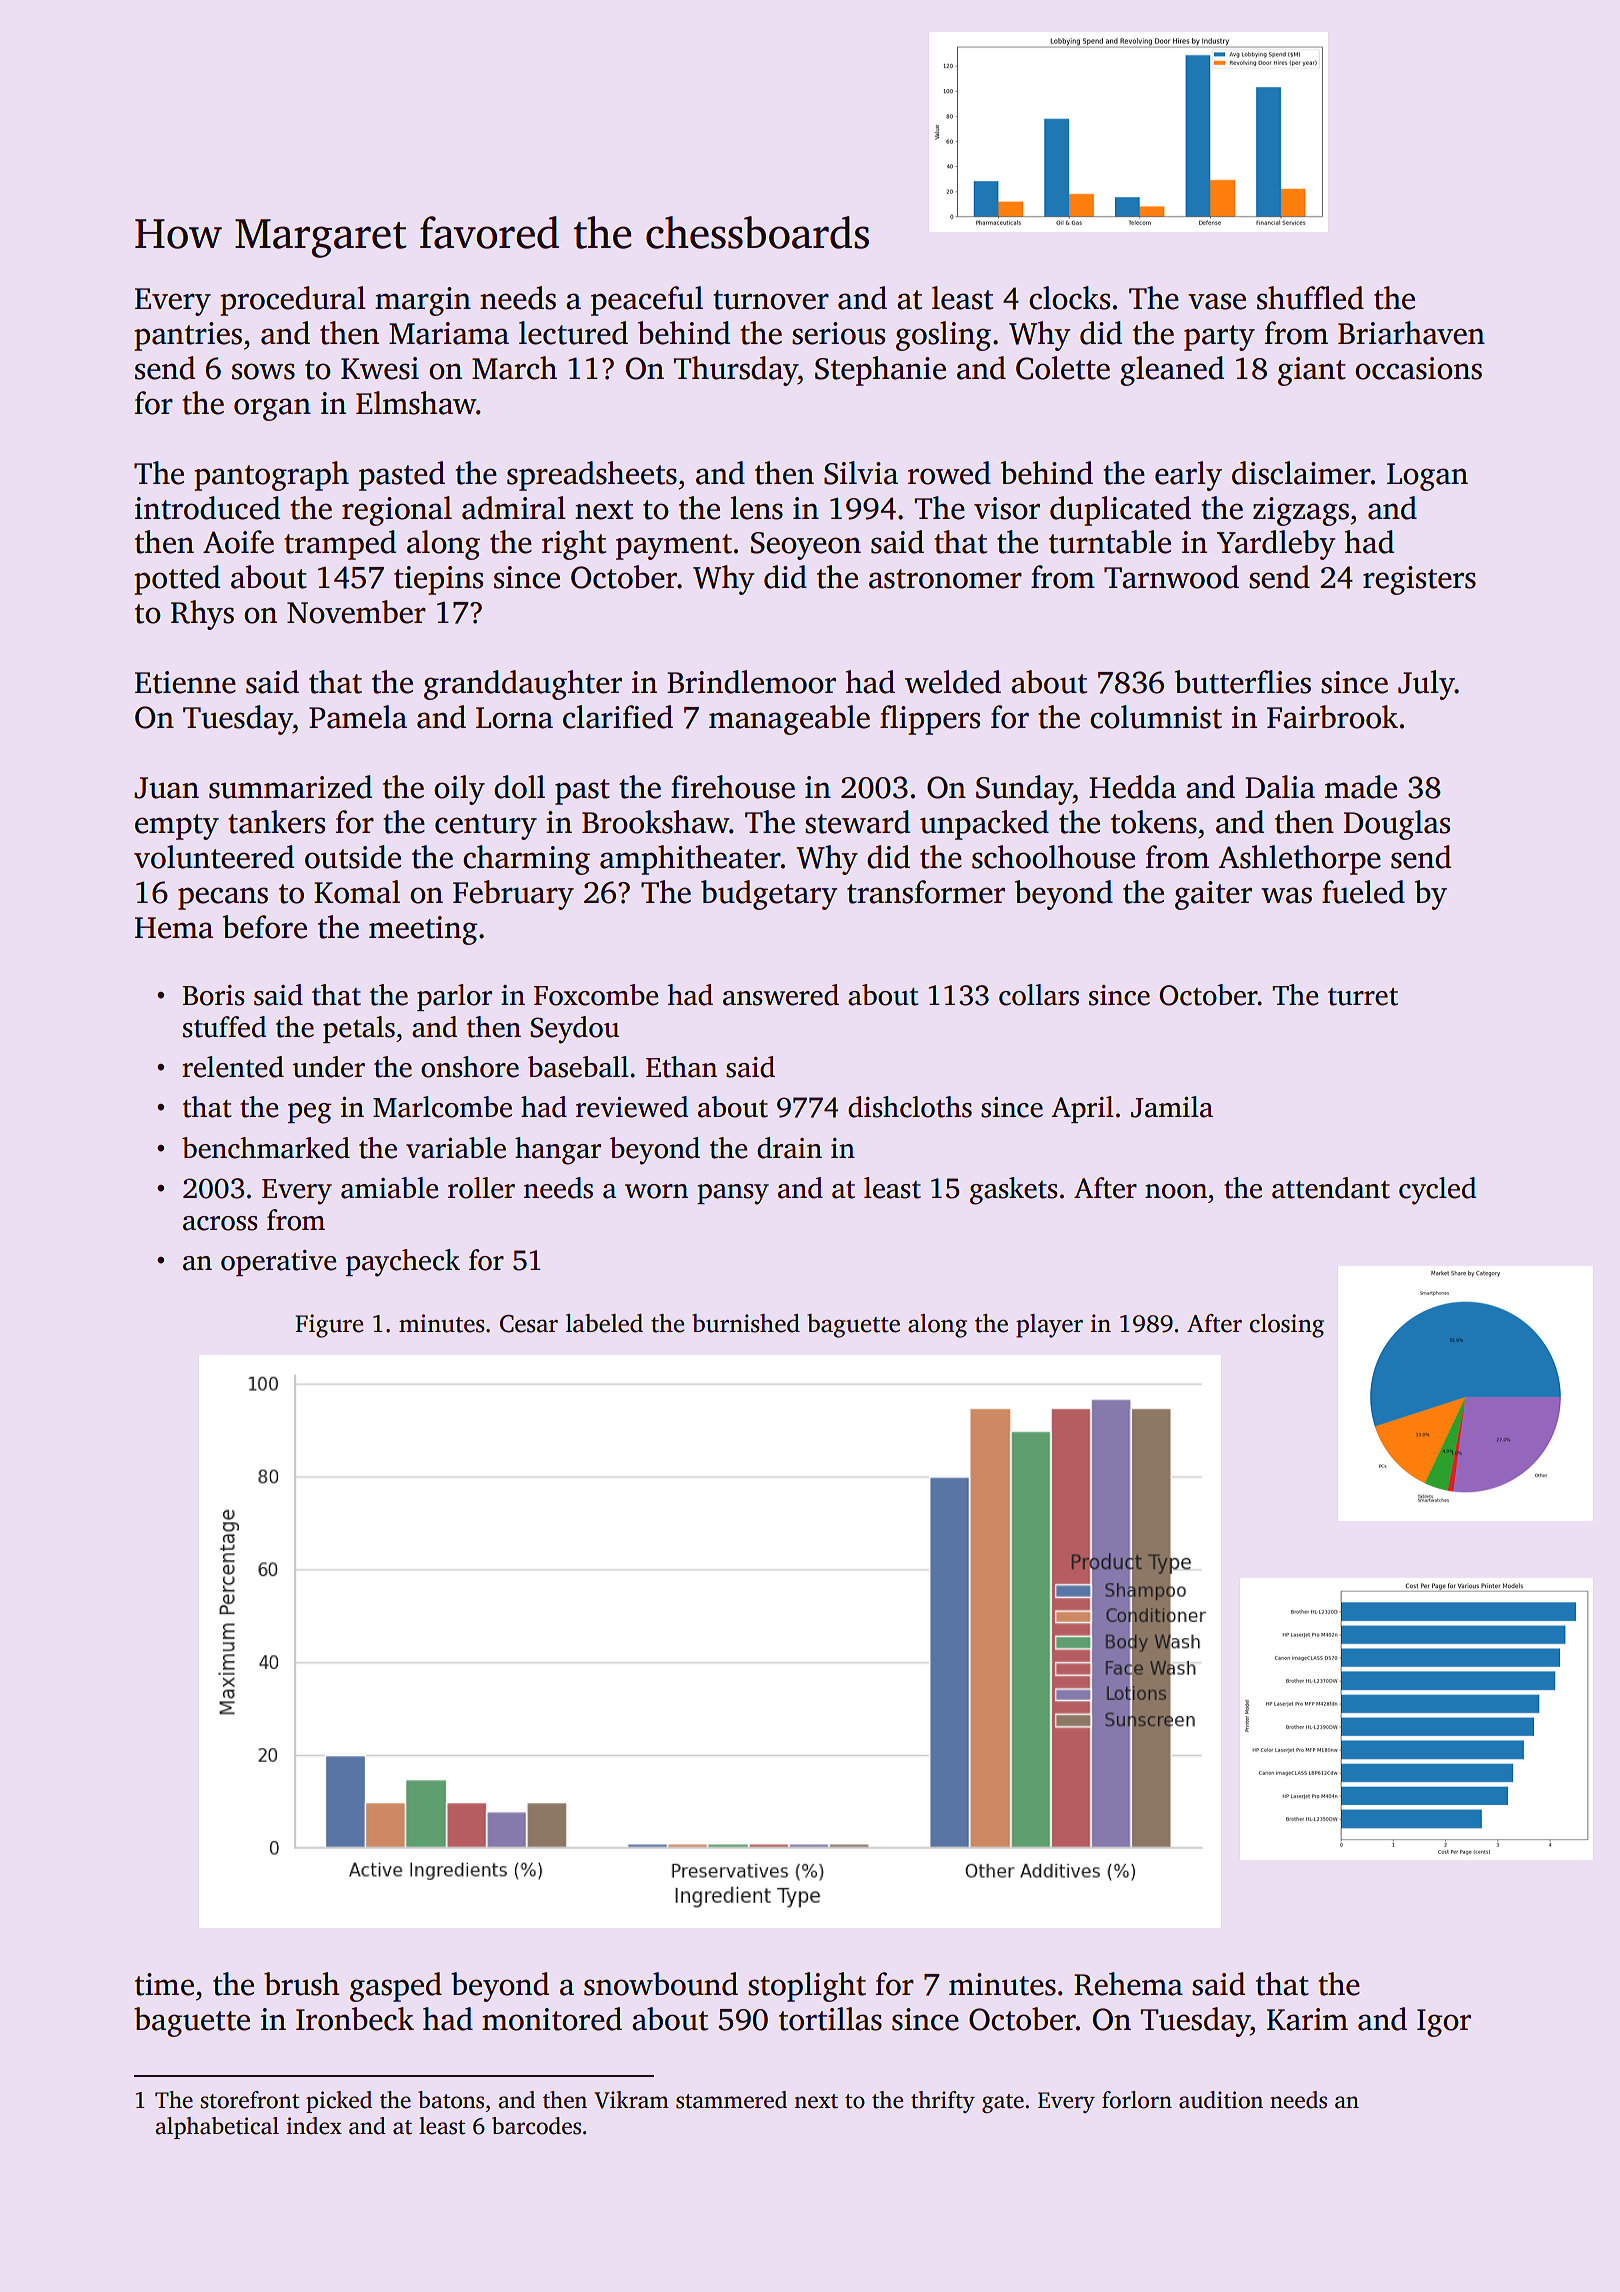 This screenshot has height=2292, width=1620. Describe the element at coordinates (1287, 1326) in the screenshot. I see `closing` at that location.
